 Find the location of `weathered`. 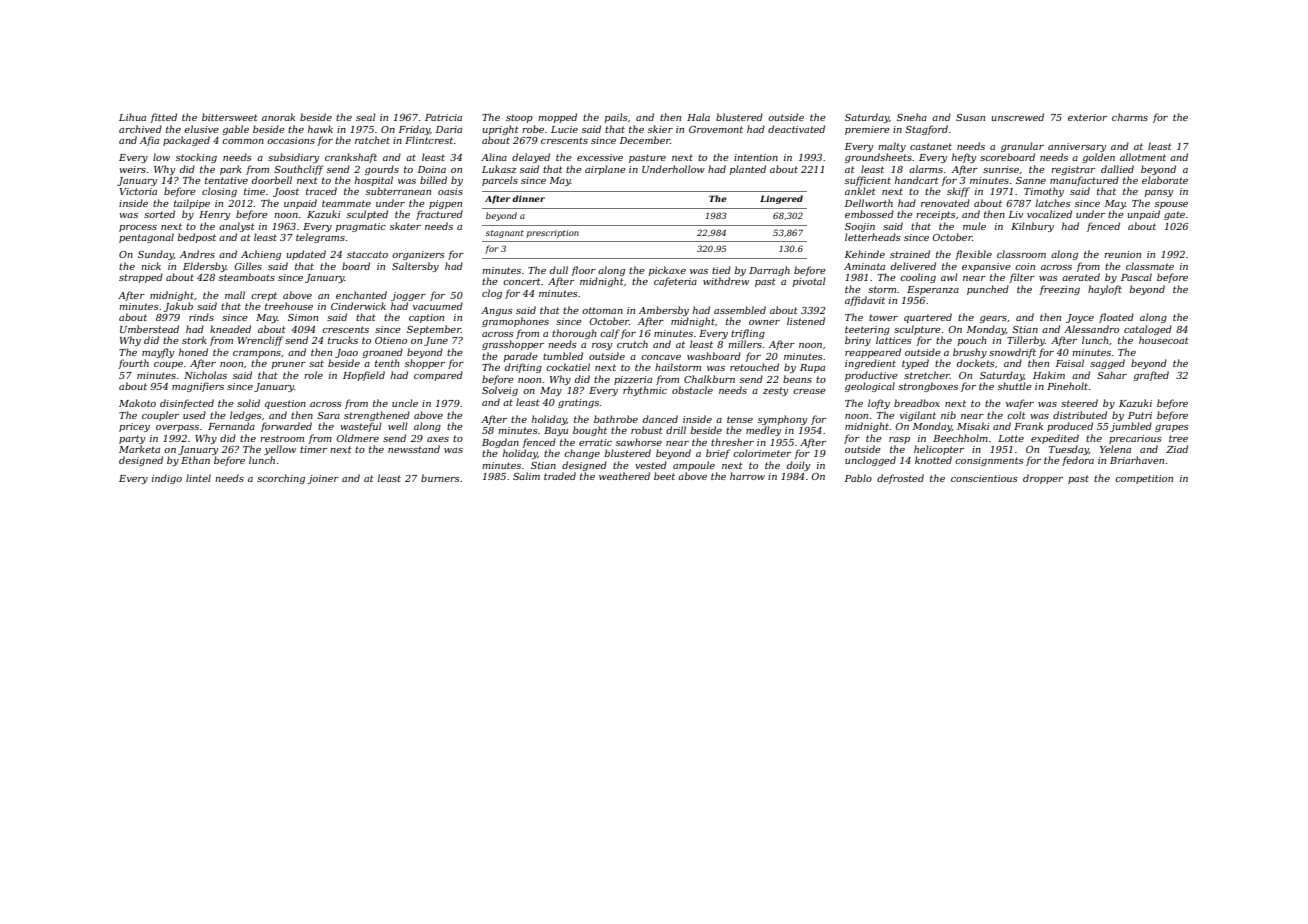

weathered is located at coordinates (624, 476).
